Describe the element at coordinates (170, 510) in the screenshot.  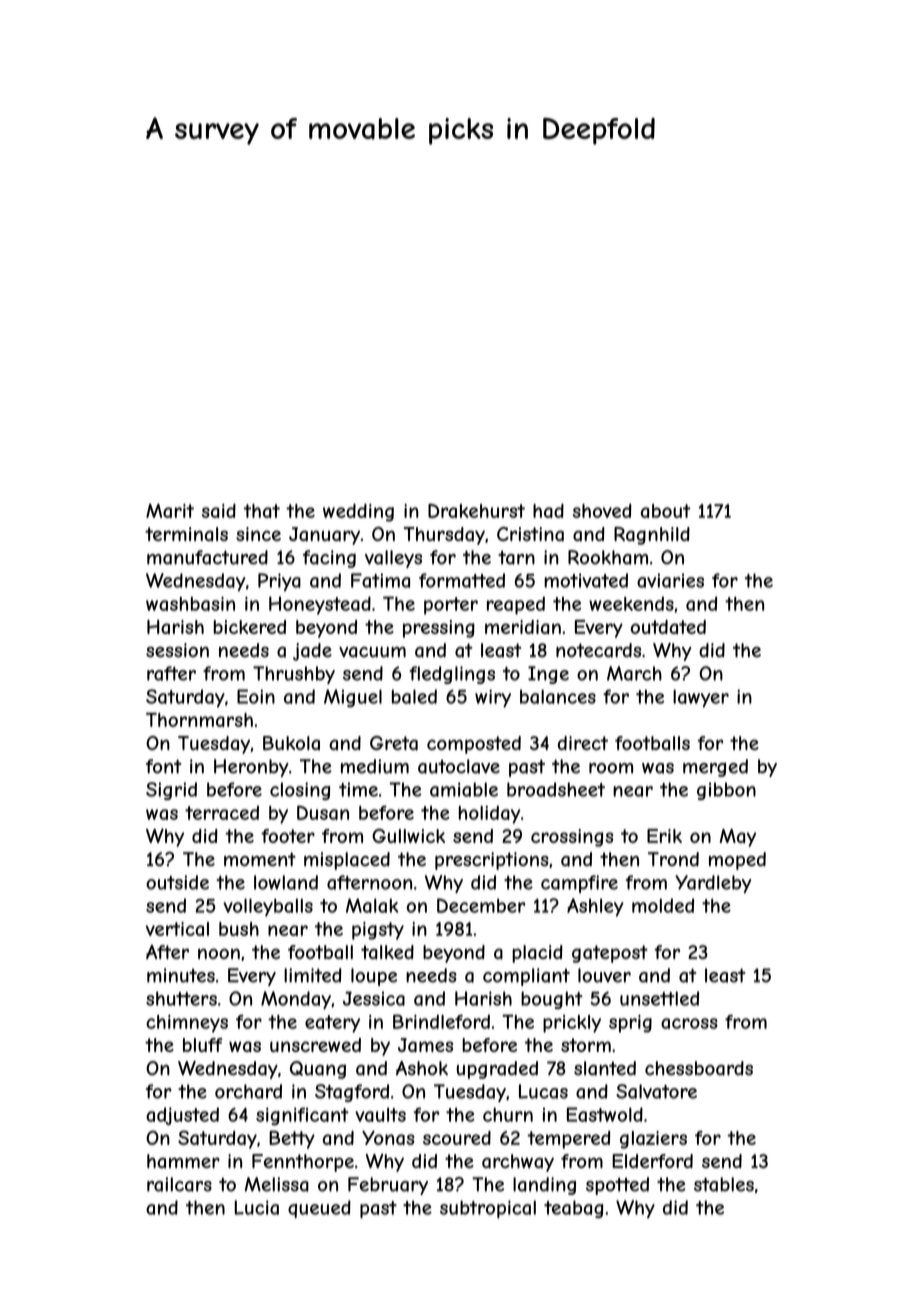
I see `Marit` at that location.
